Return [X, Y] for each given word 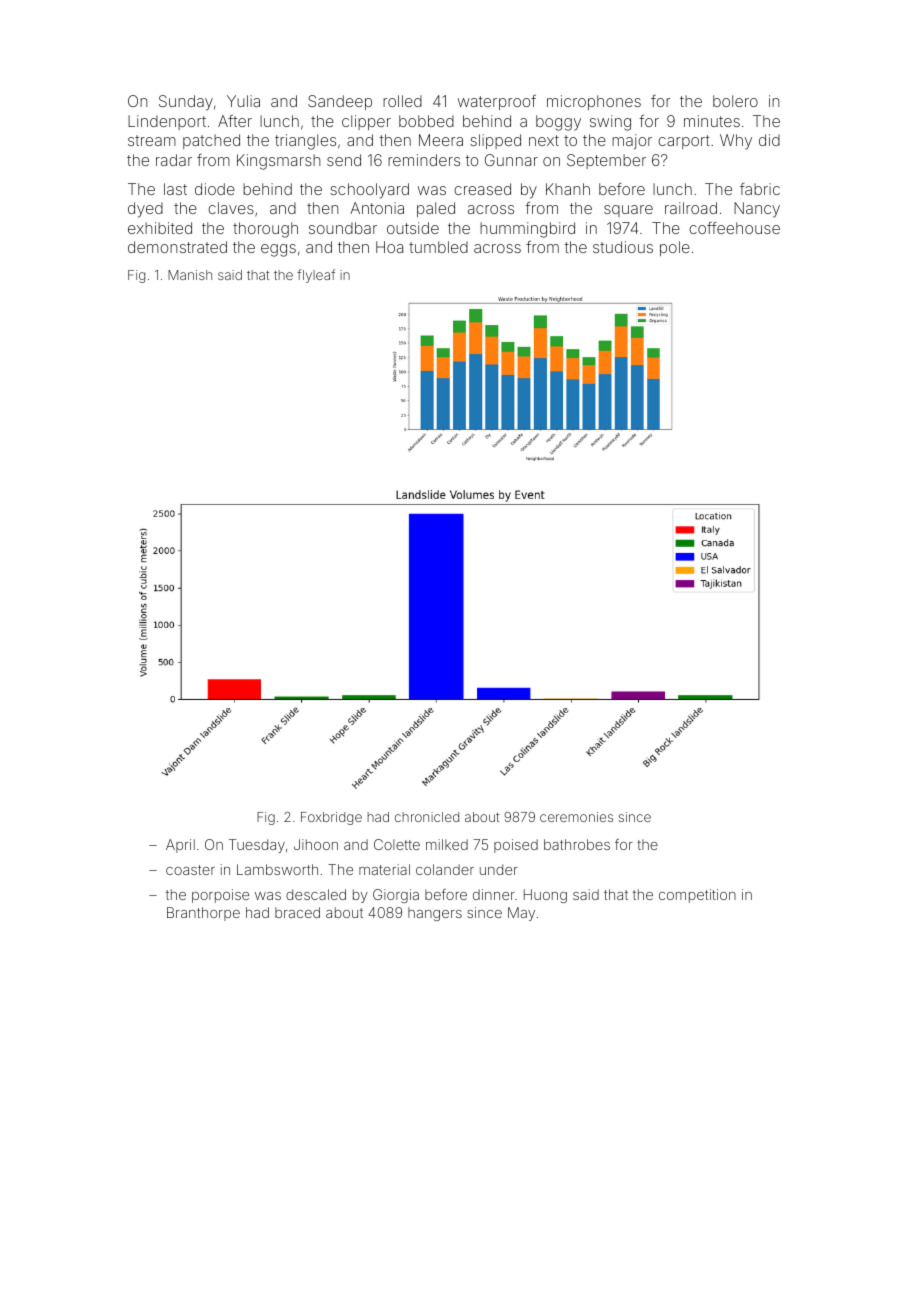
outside [413, 228]
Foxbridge [331, 818]
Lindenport [167, 122]
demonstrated [177, 247]
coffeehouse [734, 228]
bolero [735, 101]
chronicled [427, 817]
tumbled [438, 247]
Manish [190, 275]
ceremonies [576, 817]
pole [675, 248]
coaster [190, 870]
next [544, 140]
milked [447, 844]
